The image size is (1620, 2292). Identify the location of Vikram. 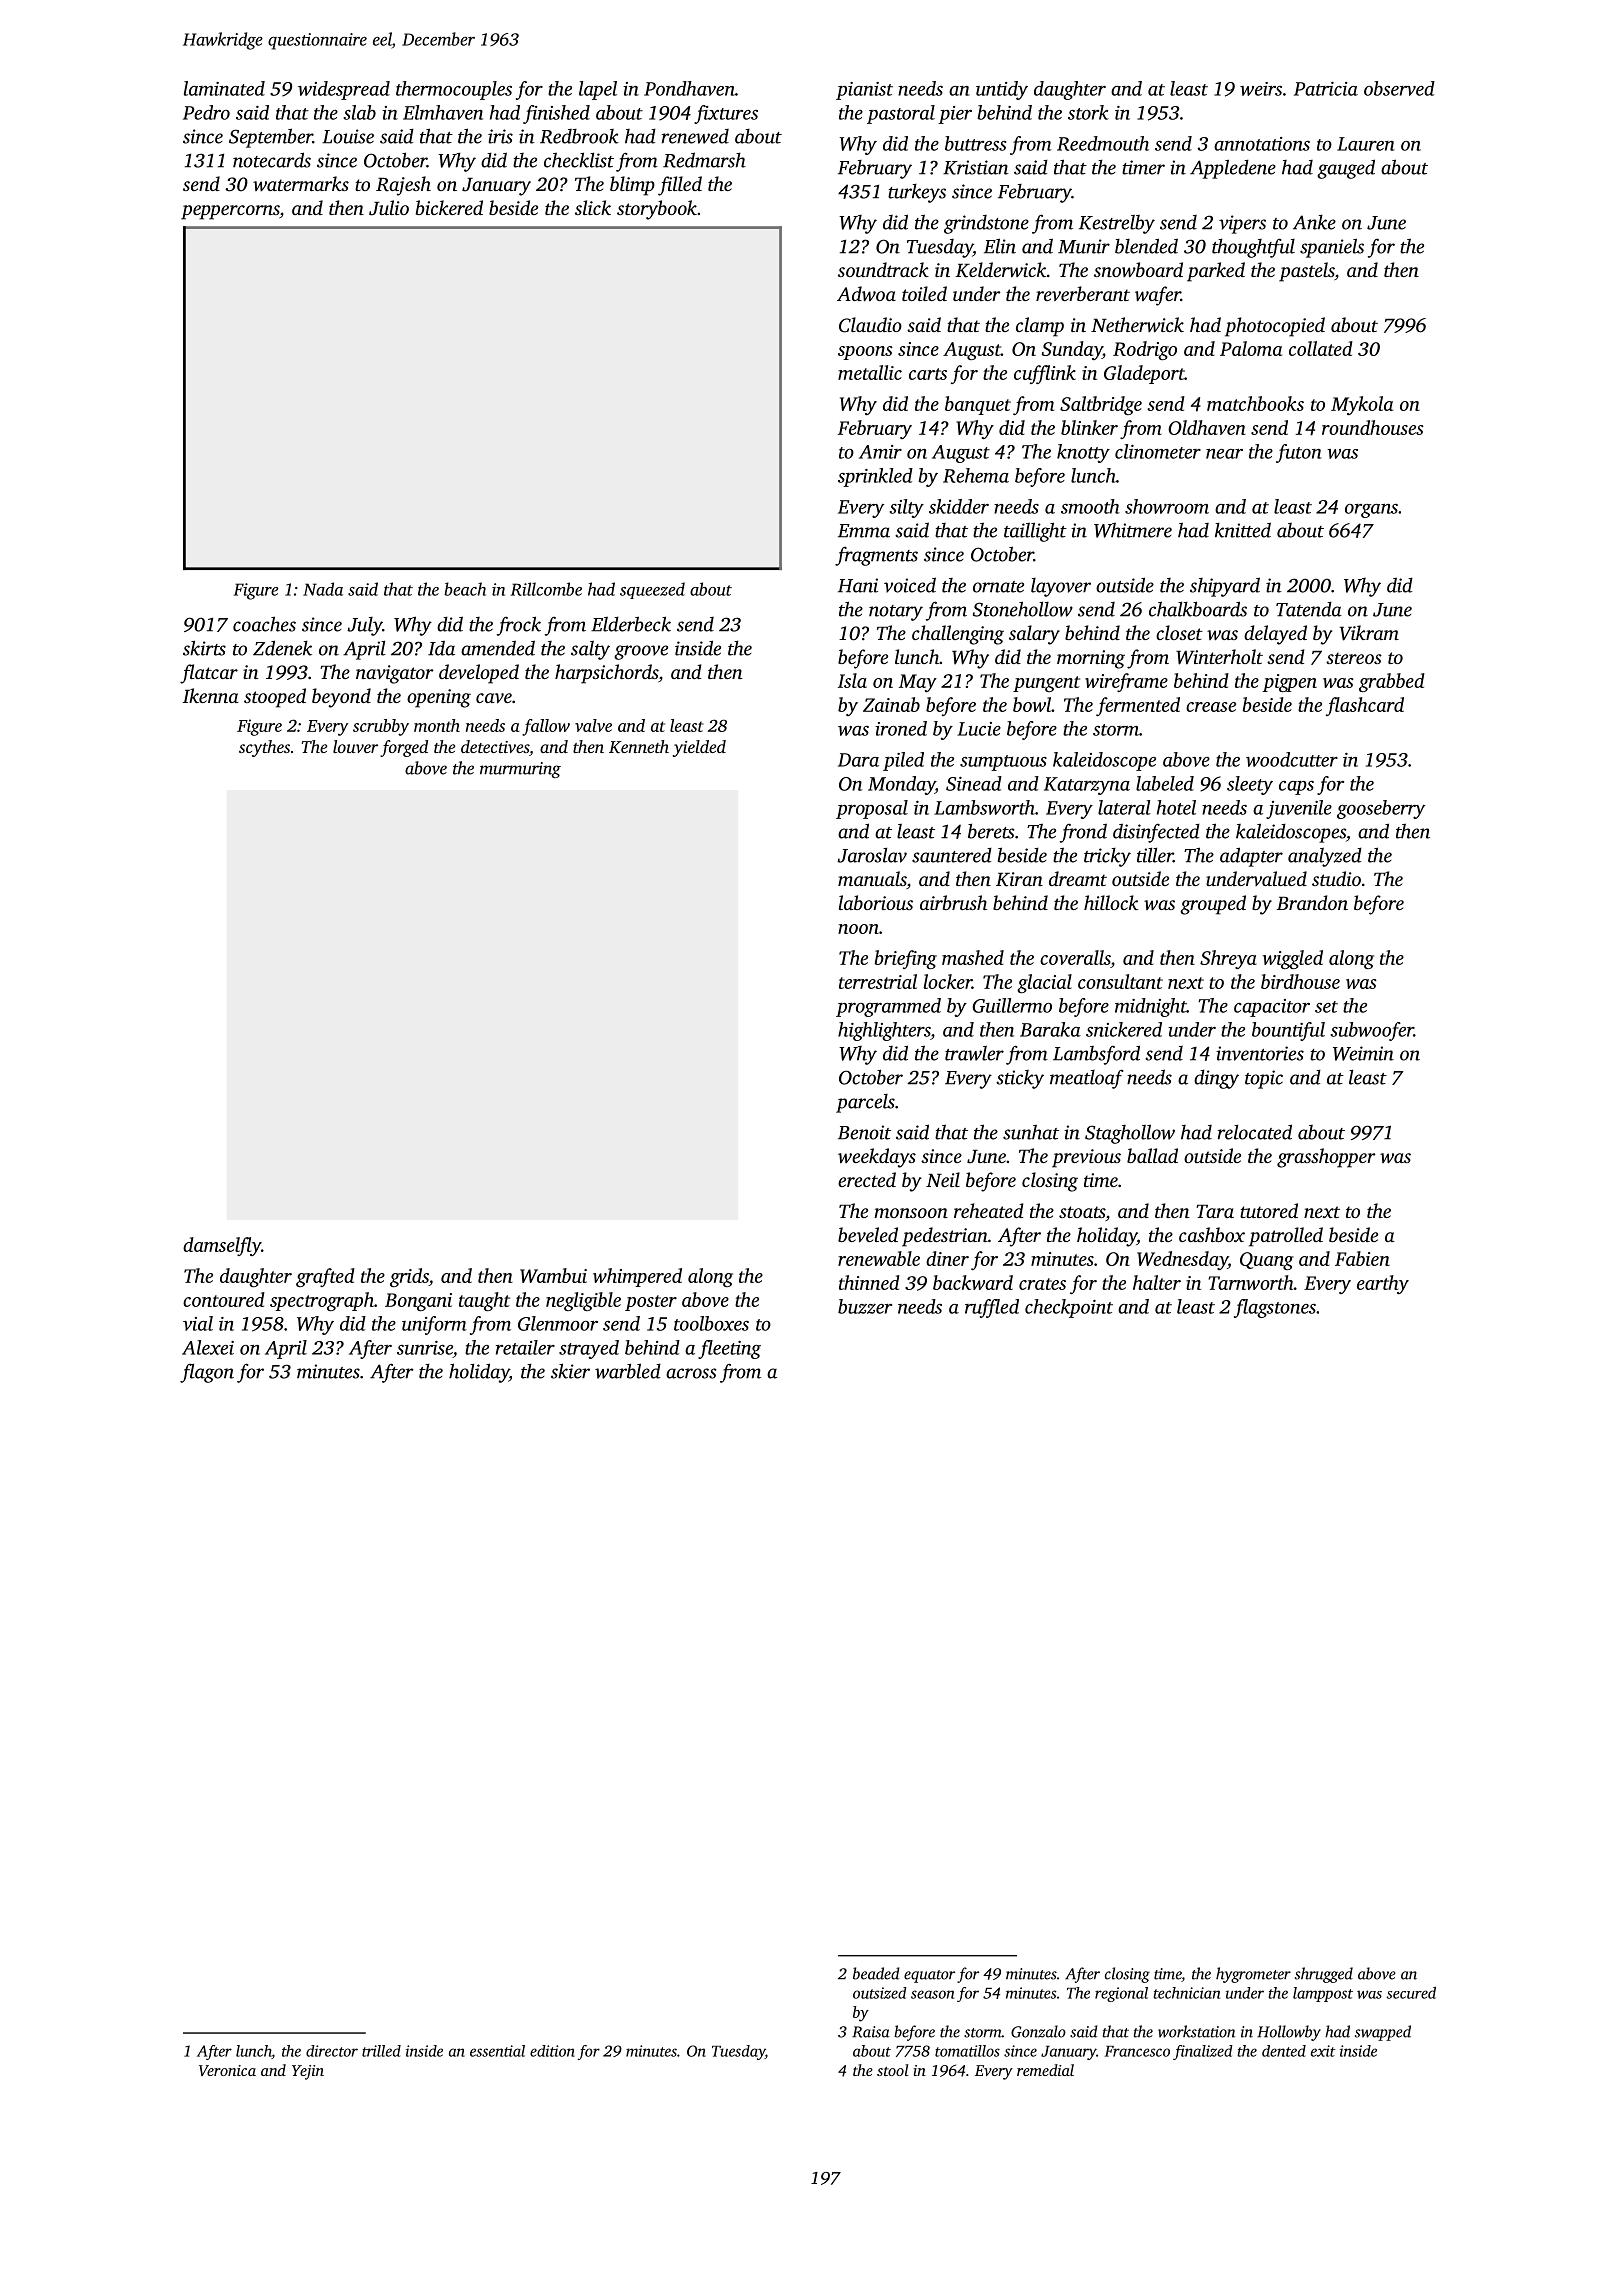
(1369, 633).
